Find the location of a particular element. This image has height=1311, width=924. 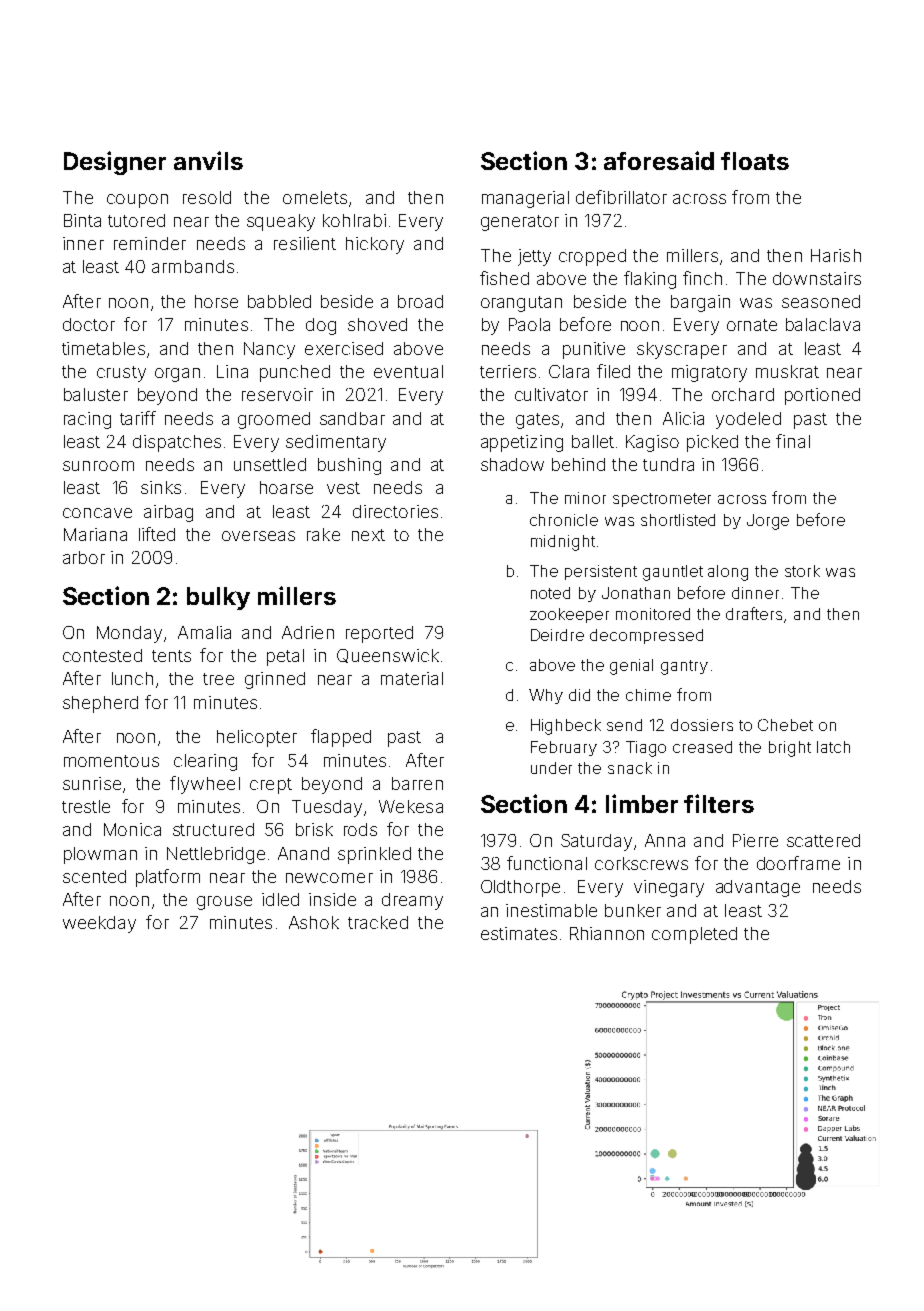

exercised is located at coordinates (344, 348).
